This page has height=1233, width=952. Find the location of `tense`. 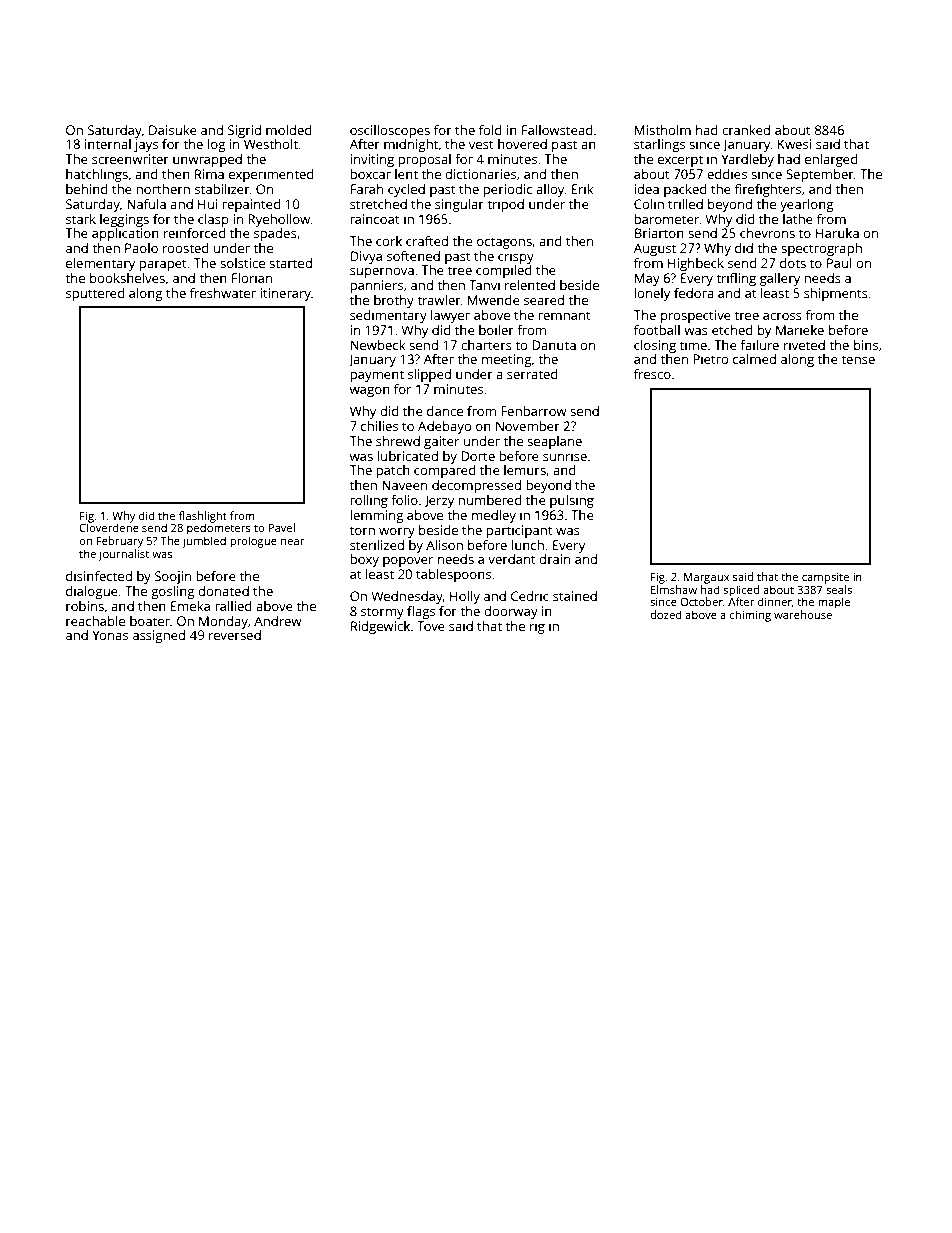

tense is located at coordinates (858, 359).
